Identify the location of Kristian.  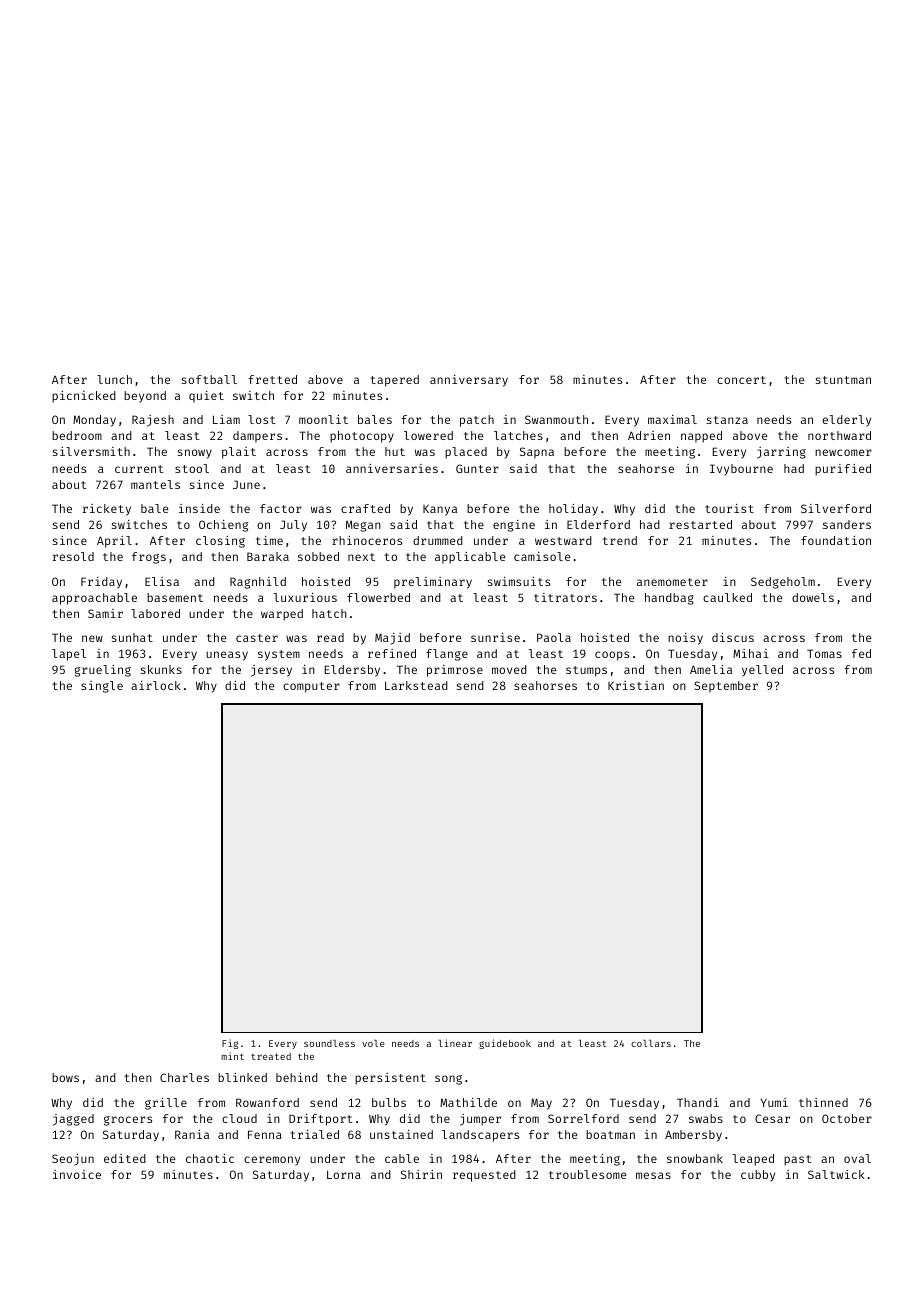
(636, 685).
